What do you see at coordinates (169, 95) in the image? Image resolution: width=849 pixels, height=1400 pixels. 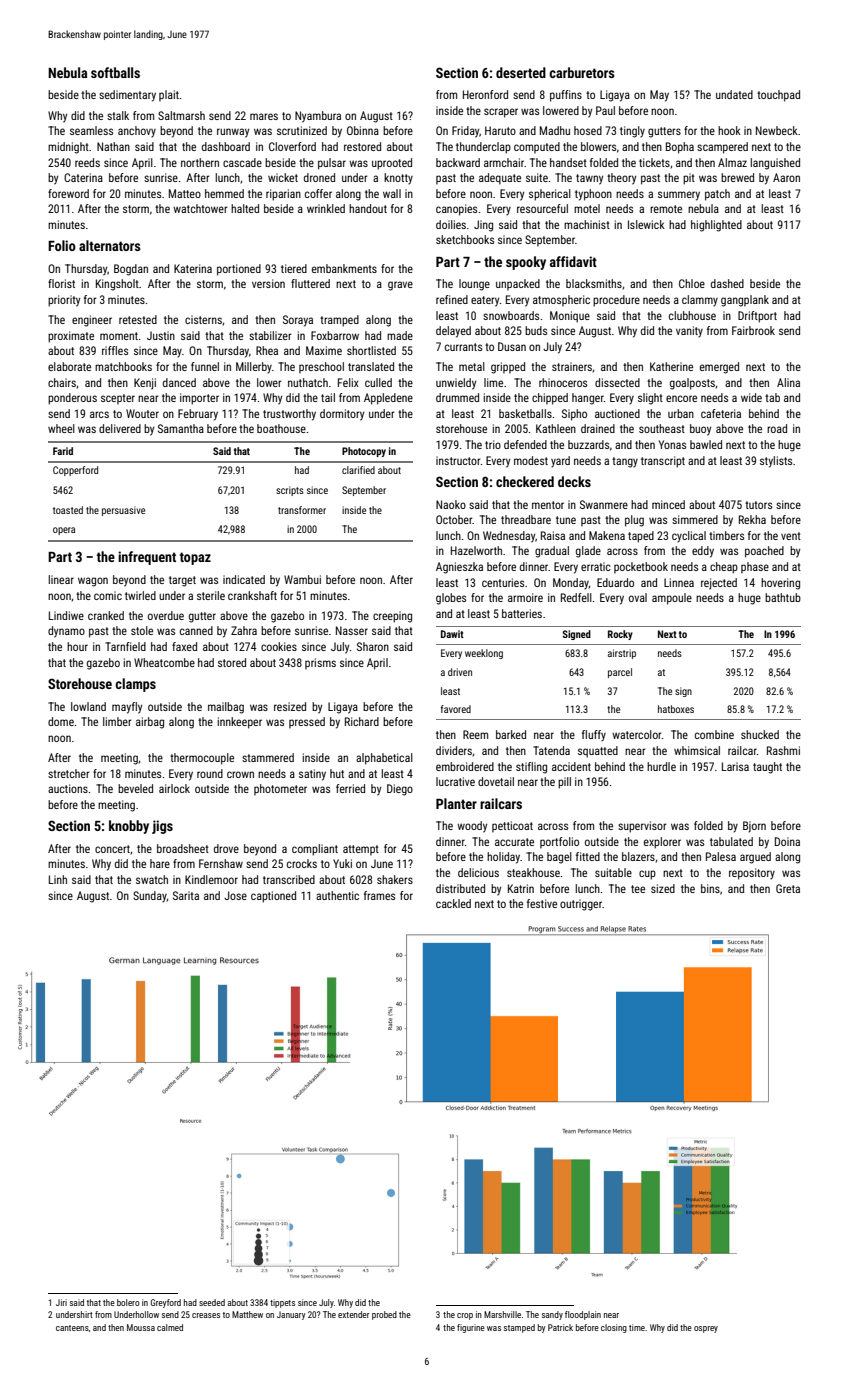 I see `plait` at bounding box center [169, 95].
